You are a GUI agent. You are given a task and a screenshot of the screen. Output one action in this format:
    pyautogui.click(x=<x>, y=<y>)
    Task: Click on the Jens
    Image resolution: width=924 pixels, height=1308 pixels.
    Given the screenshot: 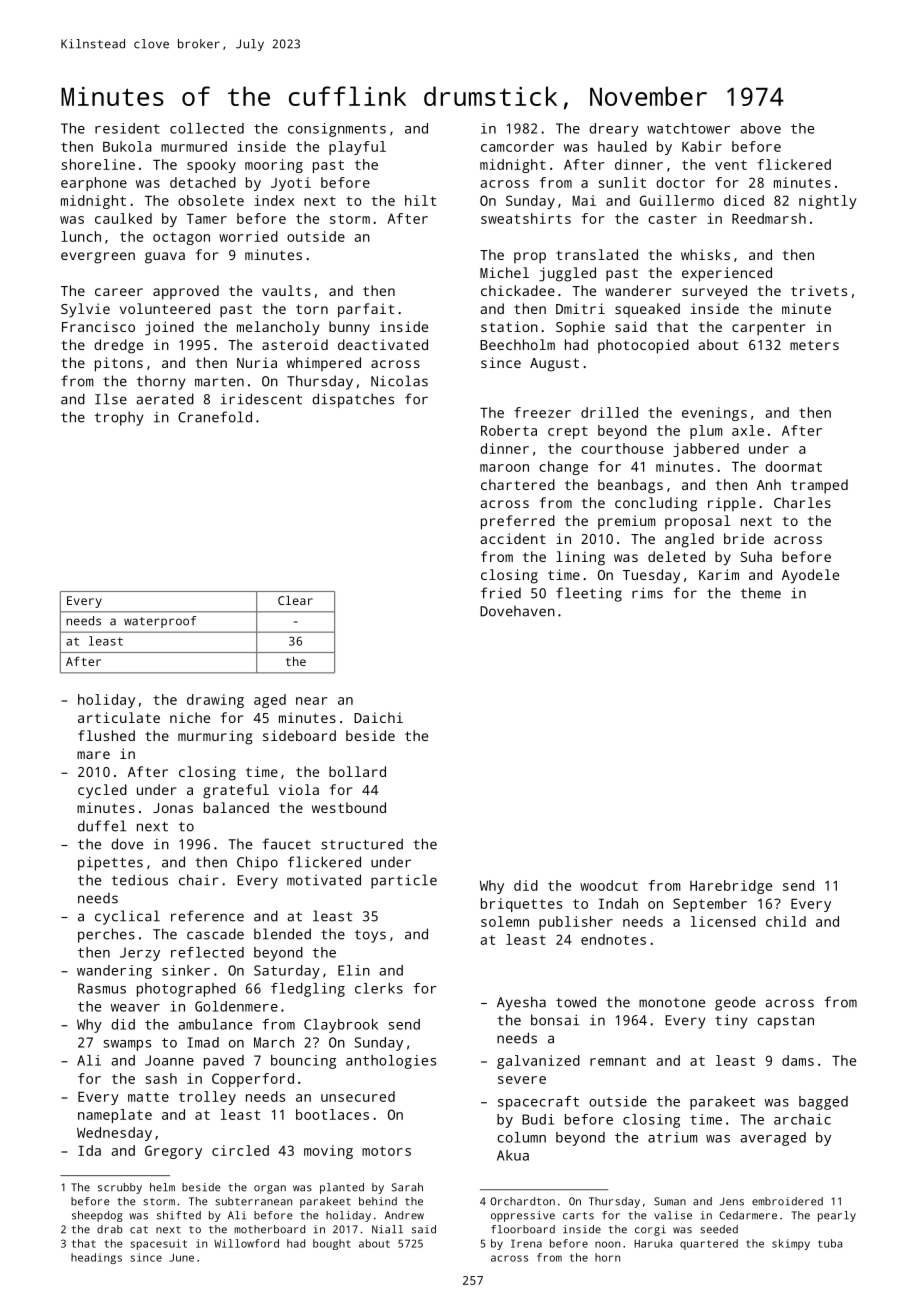 What is the action you would take?
    pyautogui.click(x=732, y=1201)
